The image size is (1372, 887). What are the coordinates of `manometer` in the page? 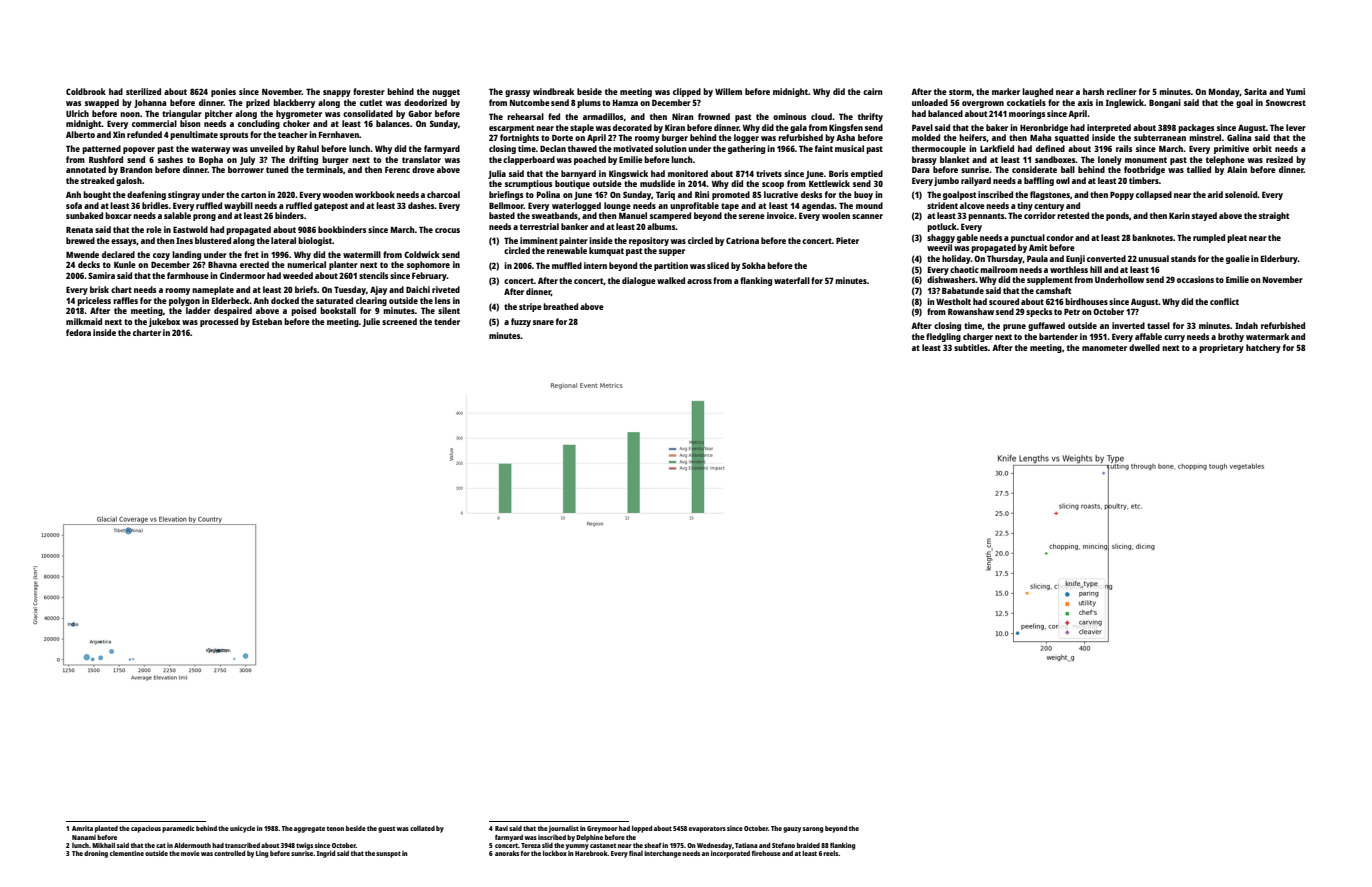 It's located at (1104, 348).
